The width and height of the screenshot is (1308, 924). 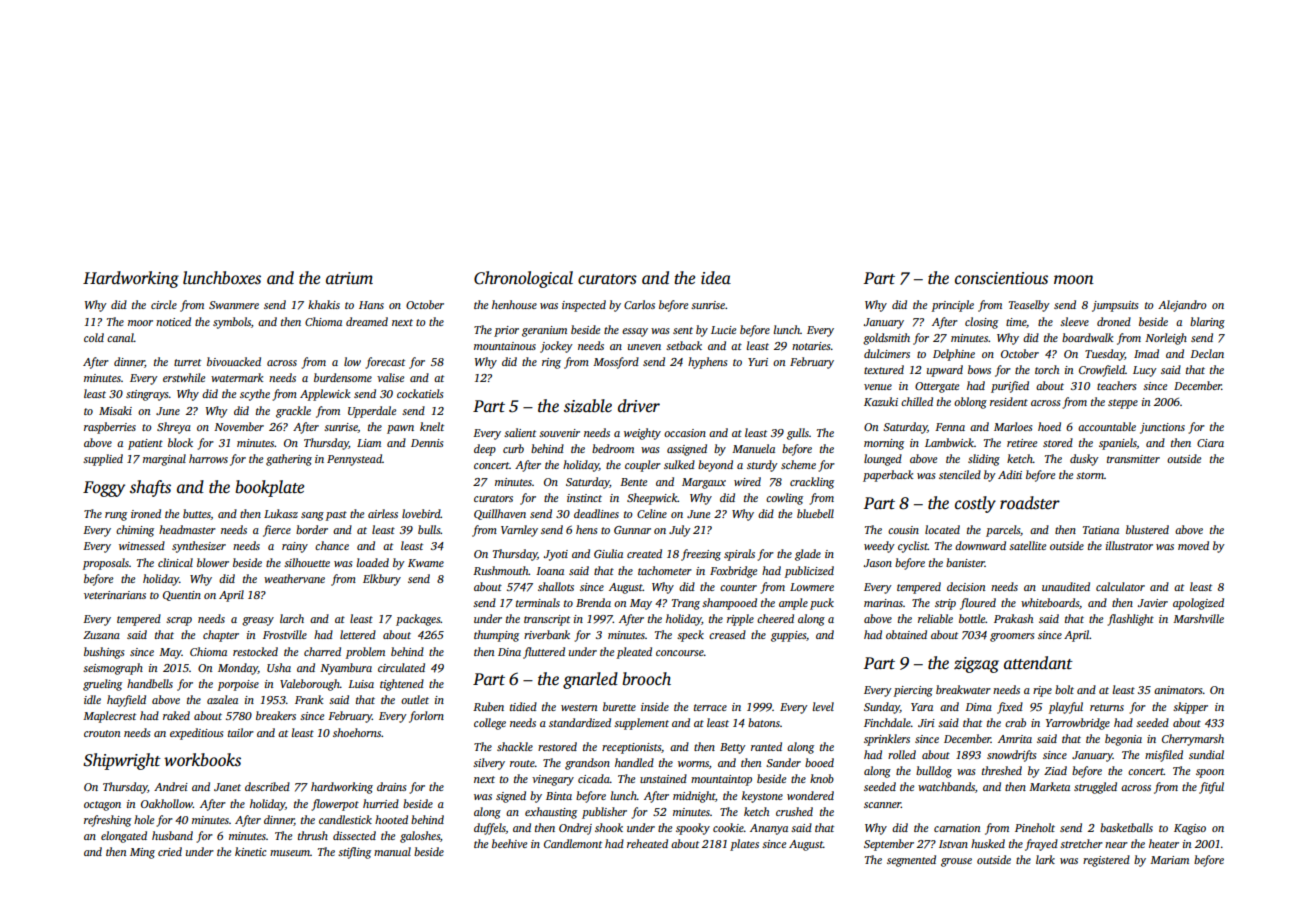 What do you see at coordinates (179, 621) in the screenshot?
I see `scrap` at bounding box center [179, 621].
